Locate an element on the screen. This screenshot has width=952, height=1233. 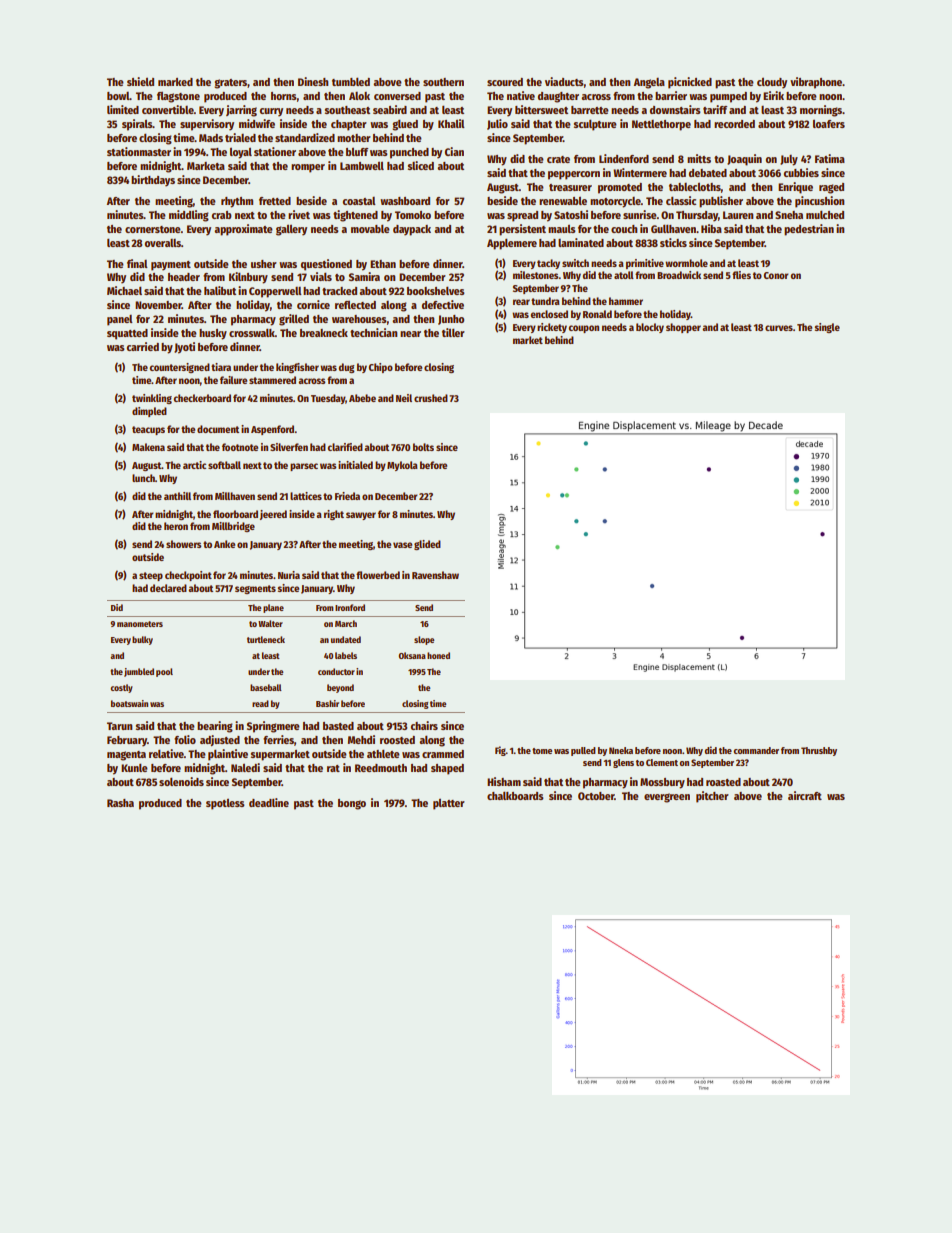
viaducts is located at coordinates (564, 81).
